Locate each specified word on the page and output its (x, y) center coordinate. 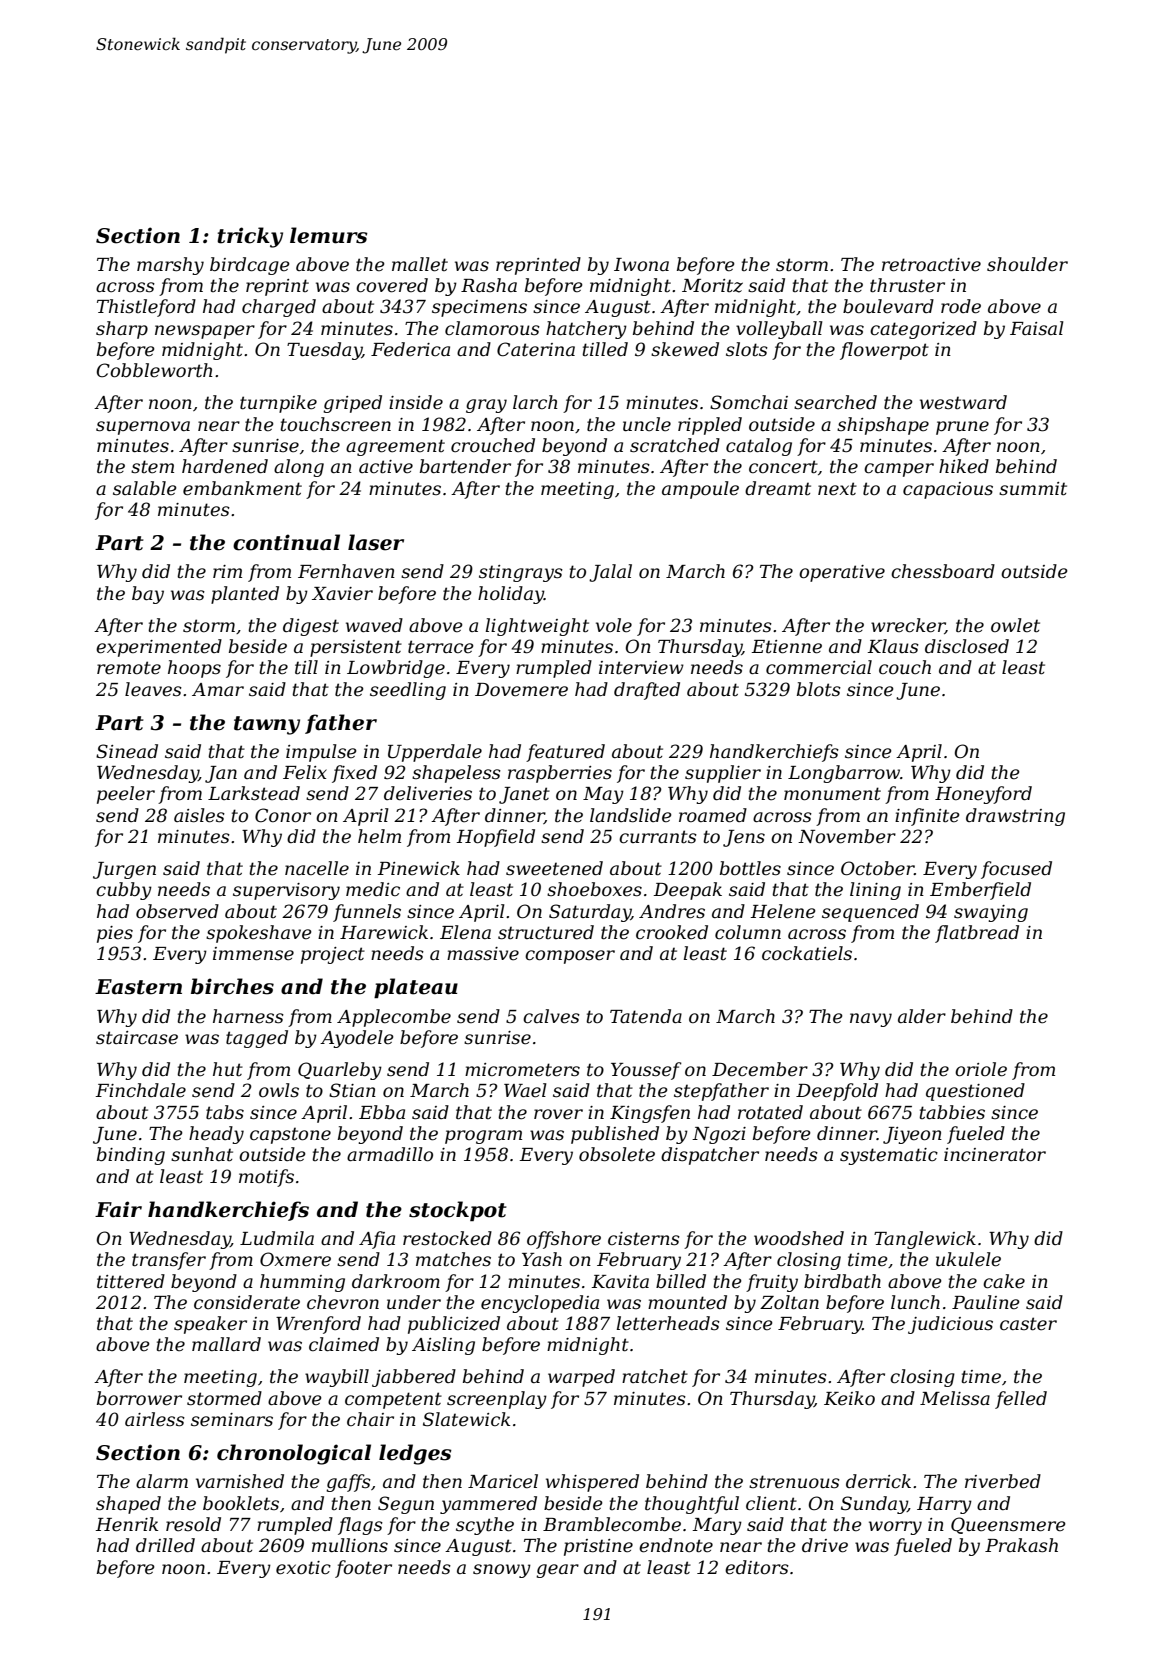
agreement (395, 447)
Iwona (641, 265)
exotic (303, 1568)
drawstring (1015, 817)
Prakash (1021, 1545)
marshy (170, 266)
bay (148, 595)
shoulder (1027, 264)
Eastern (138, 987)
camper (899, 470)
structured (546, 932)
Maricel (503, 1481)
